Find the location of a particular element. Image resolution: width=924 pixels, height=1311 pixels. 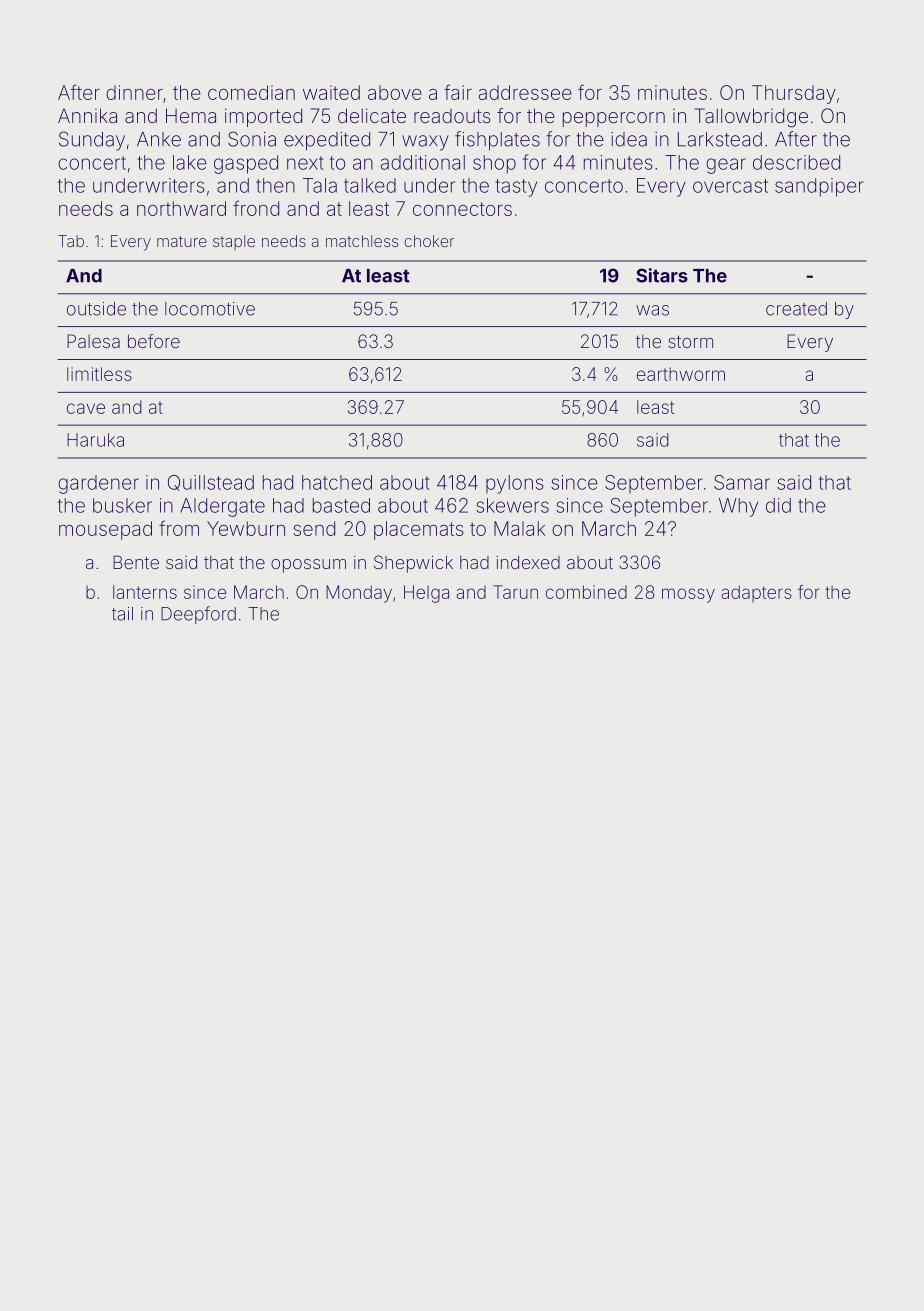

talked is located at coordinates (370, 185).
